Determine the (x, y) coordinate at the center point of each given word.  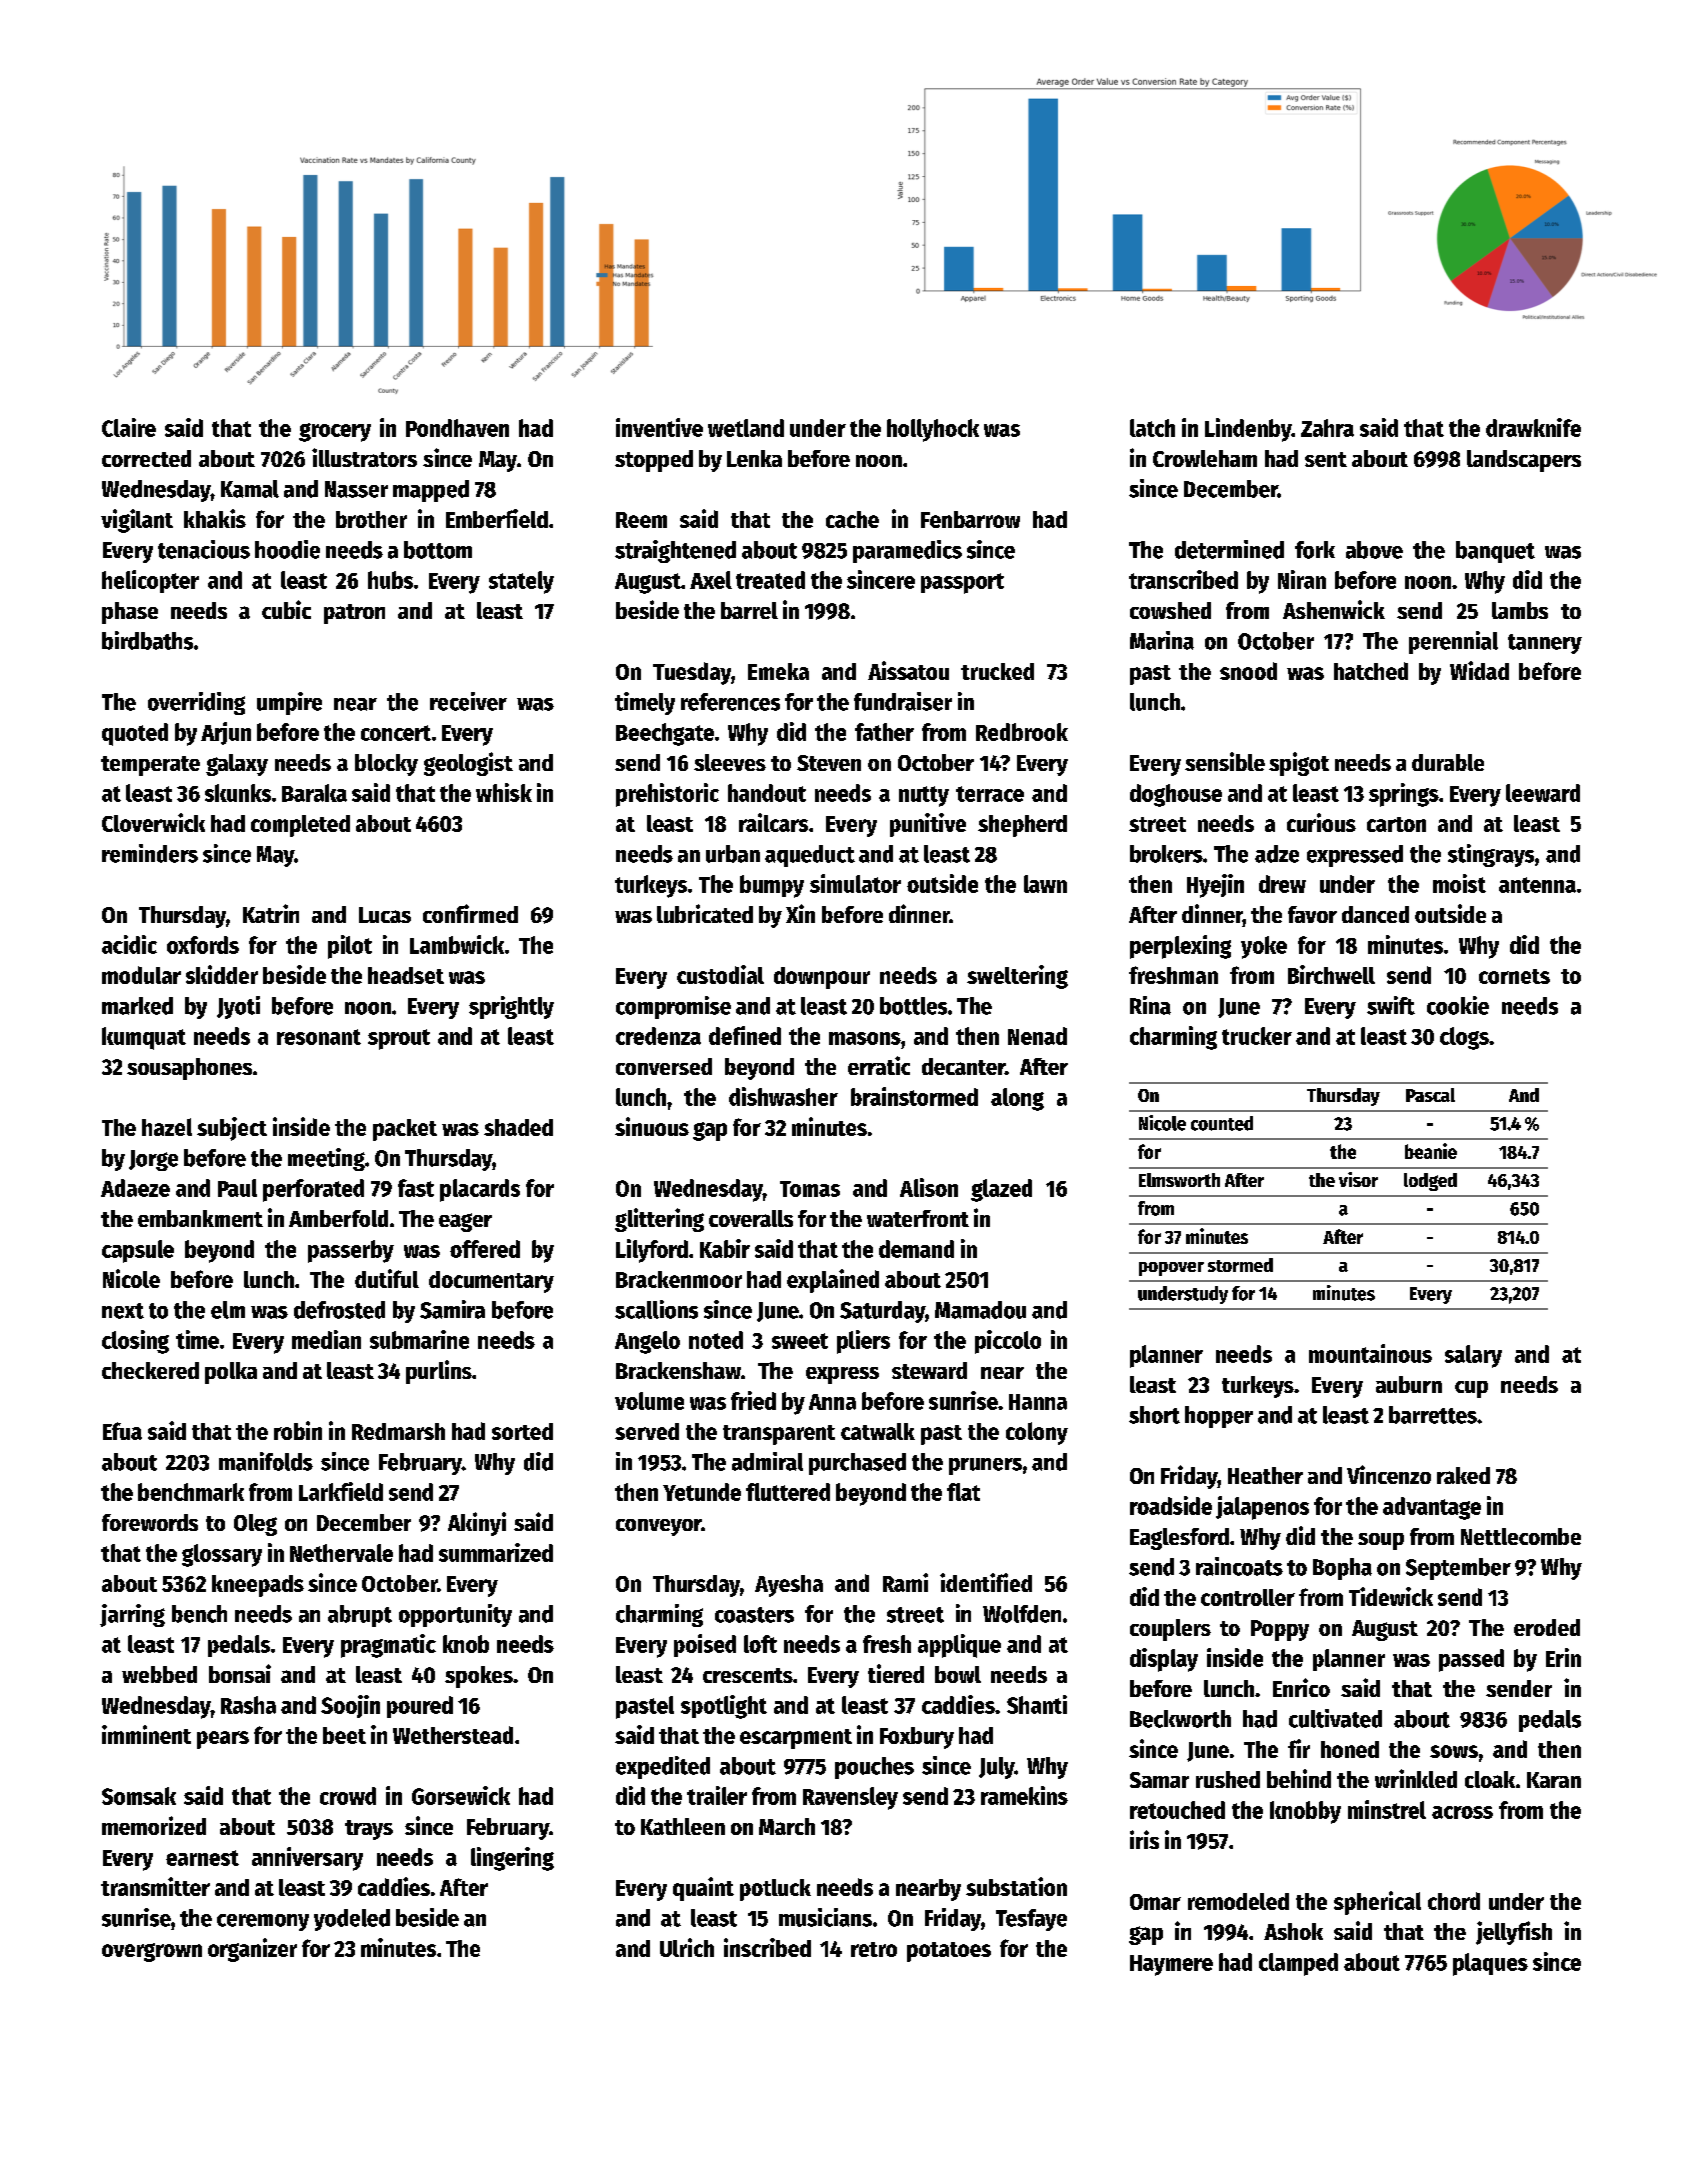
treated (770, 580)
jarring (132, 1615)
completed (300, 826)
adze (1277, 854)
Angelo (647, 1342)
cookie (1458, 1005)
